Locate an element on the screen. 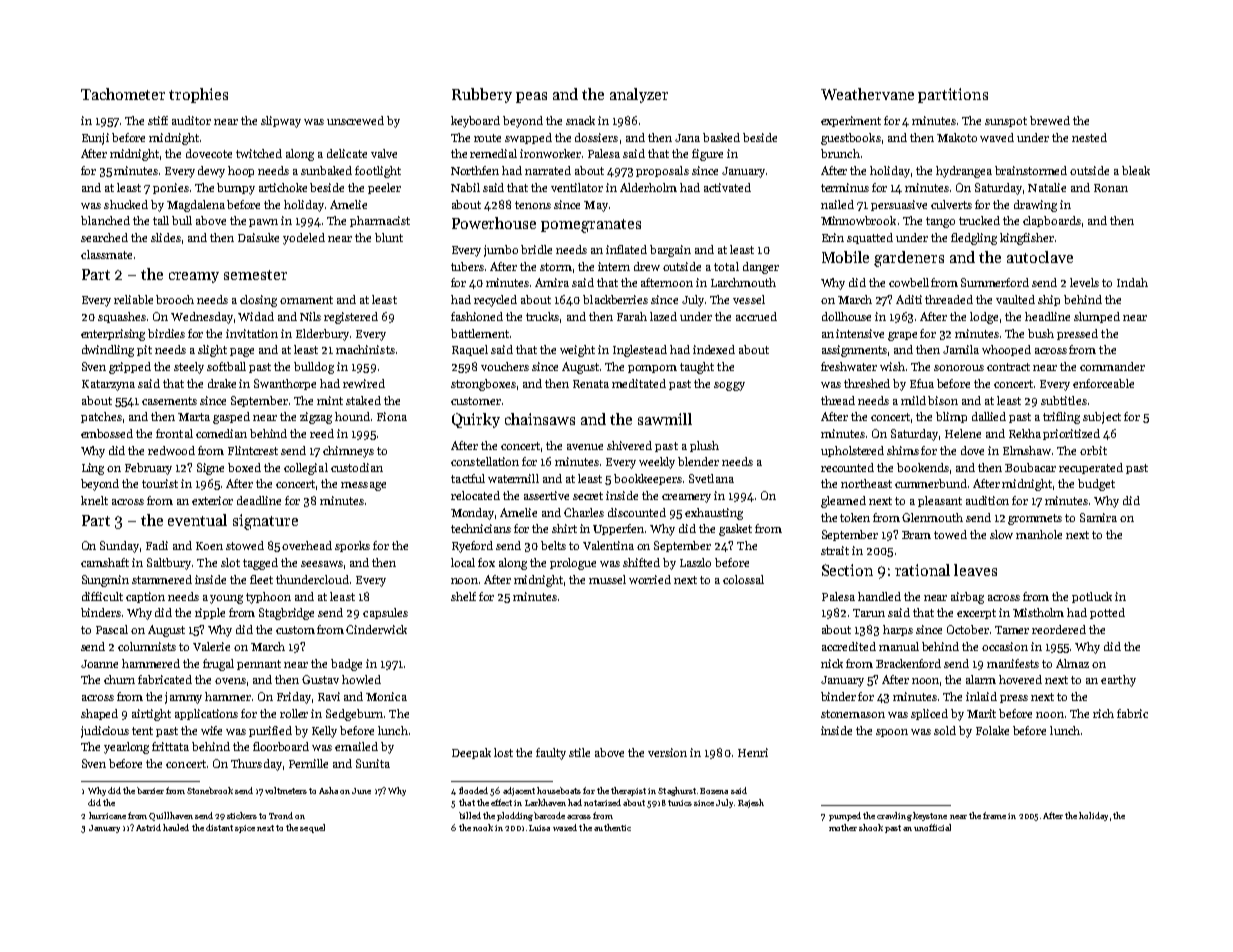  strongboxes is located at coordinates (483, 385).
